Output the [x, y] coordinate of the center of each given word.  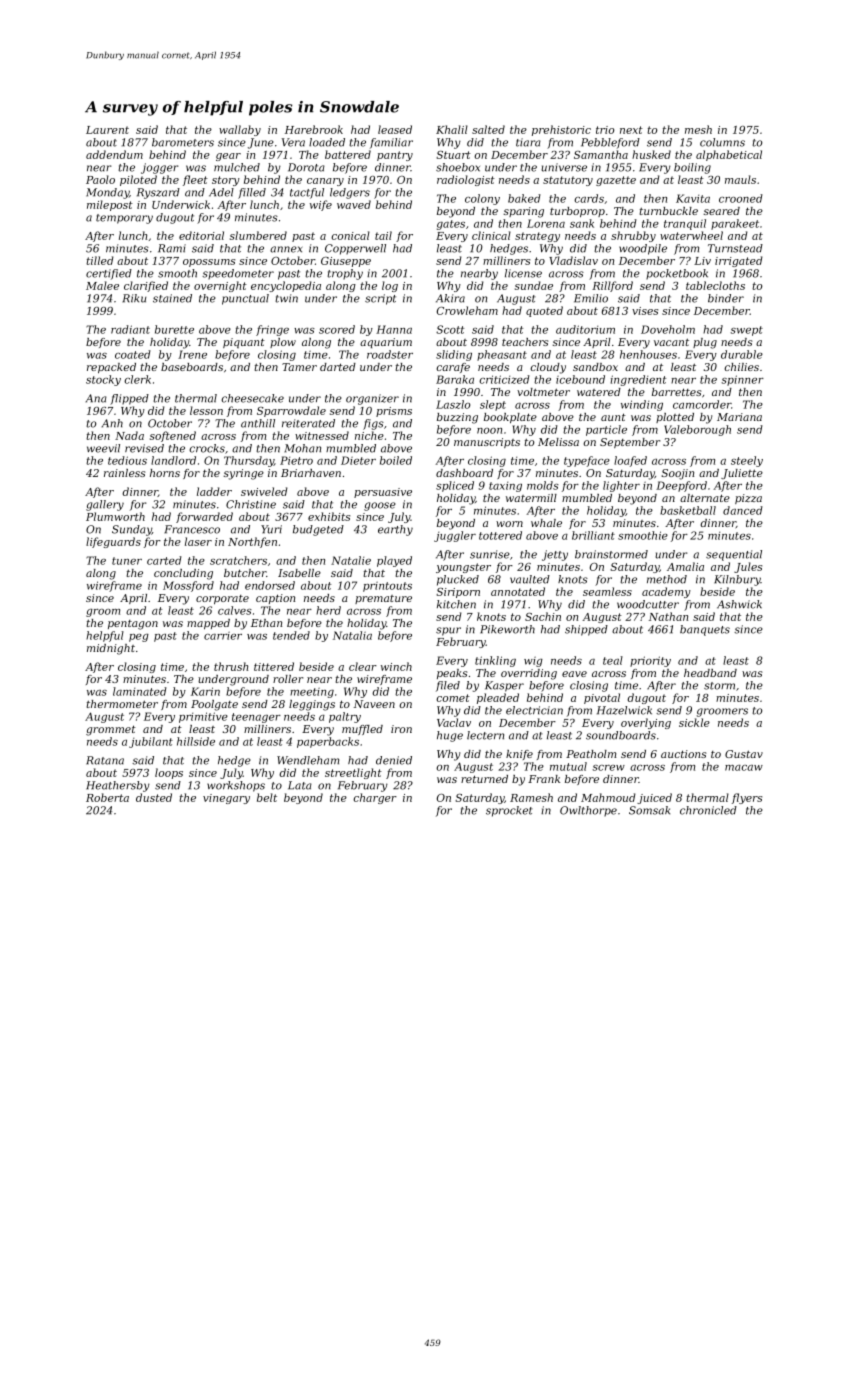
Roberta [107, 797]
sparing [524, 212]
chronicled [708, 810]
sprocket [509, 811]
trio [605, 130]
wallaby [240, 130]
